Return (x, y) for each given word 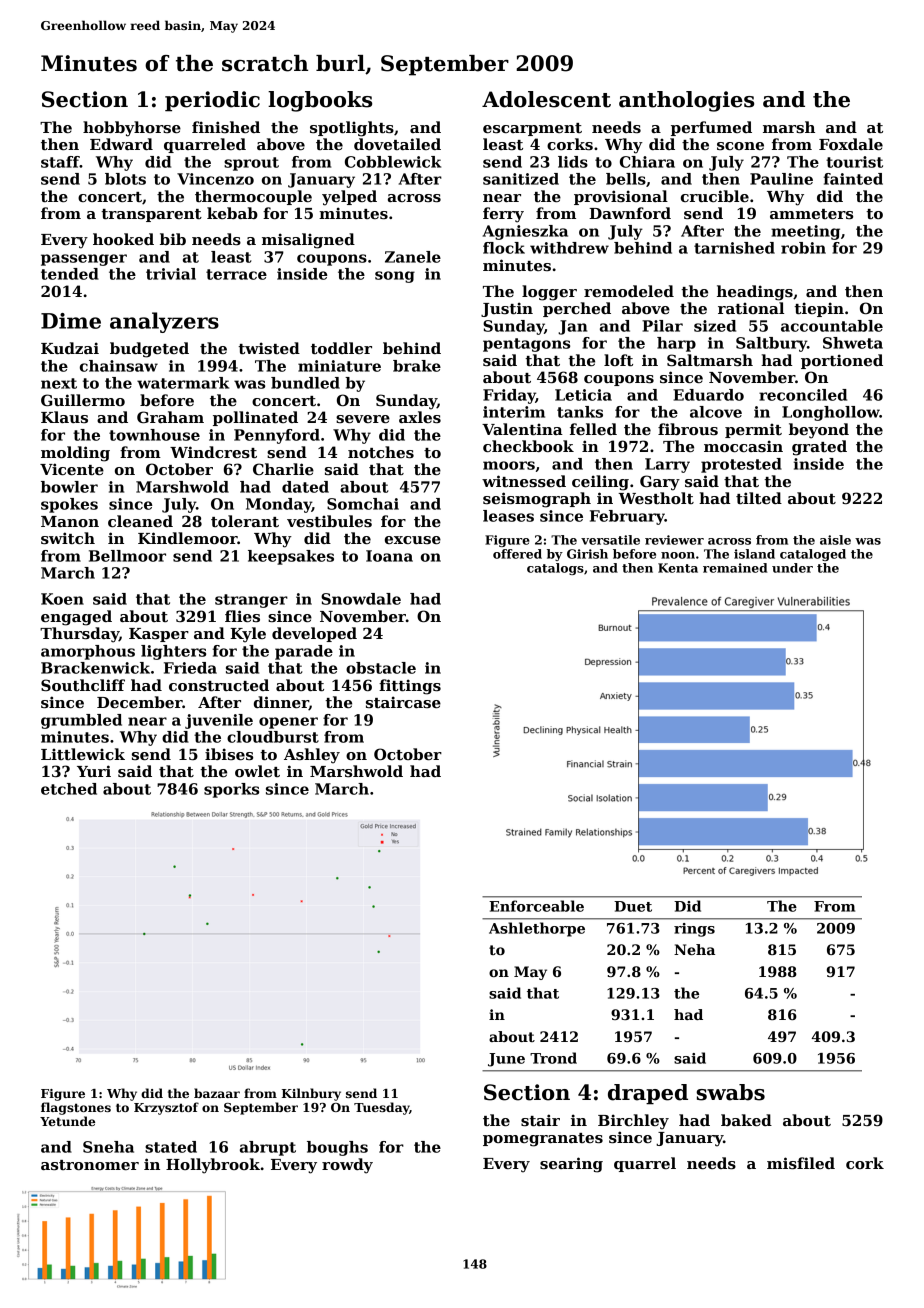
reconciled (803, 395)
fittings (410, 687)
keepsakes (291, 557)
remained (735, 568)
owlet (257, 771)
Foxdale (851, 144)
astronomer (90, 1165)
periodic (212, 101)
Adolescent (546, 99)
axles (420, 417)
